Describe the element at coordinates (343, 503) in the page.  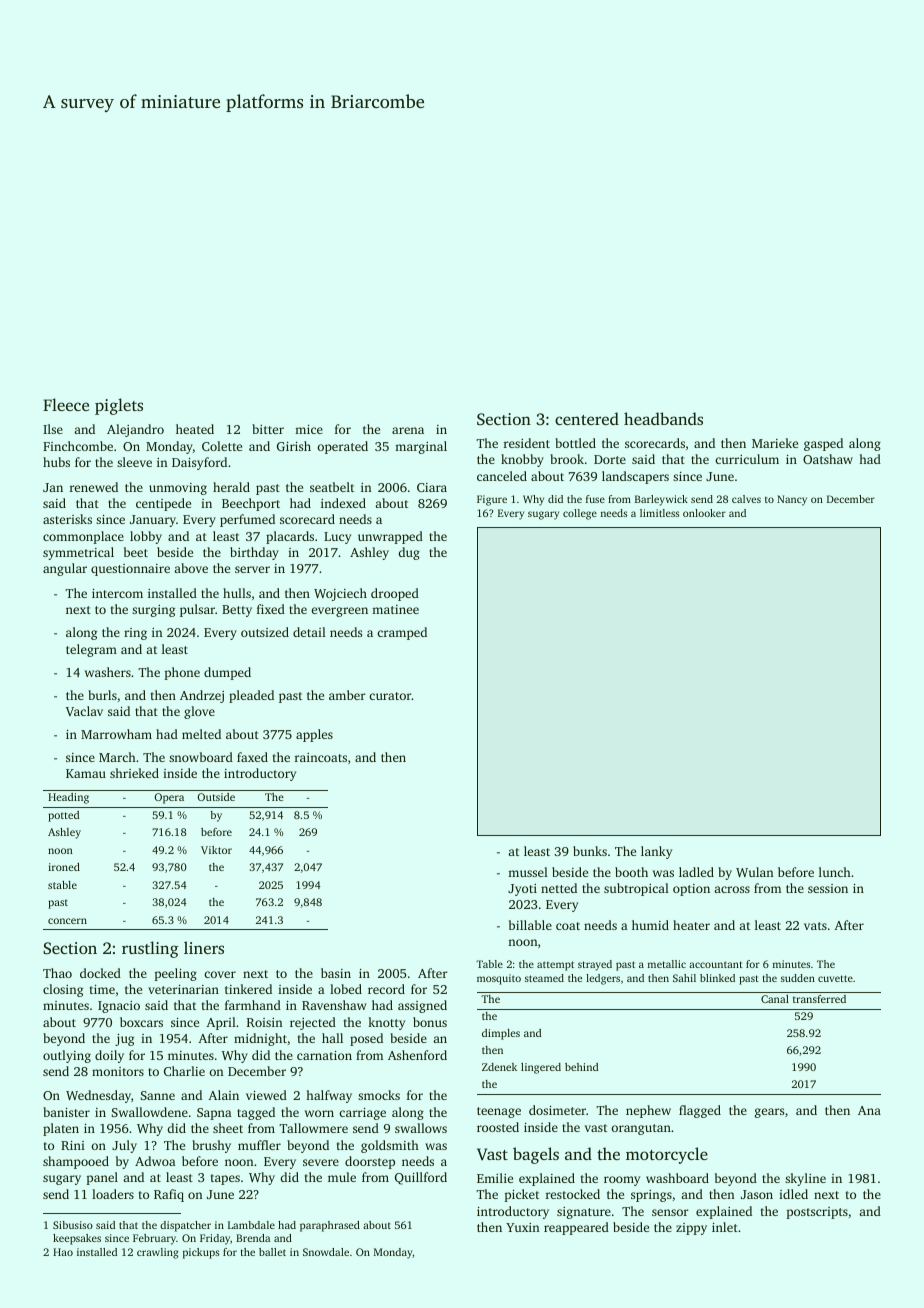
I see `indexed` at that location.
